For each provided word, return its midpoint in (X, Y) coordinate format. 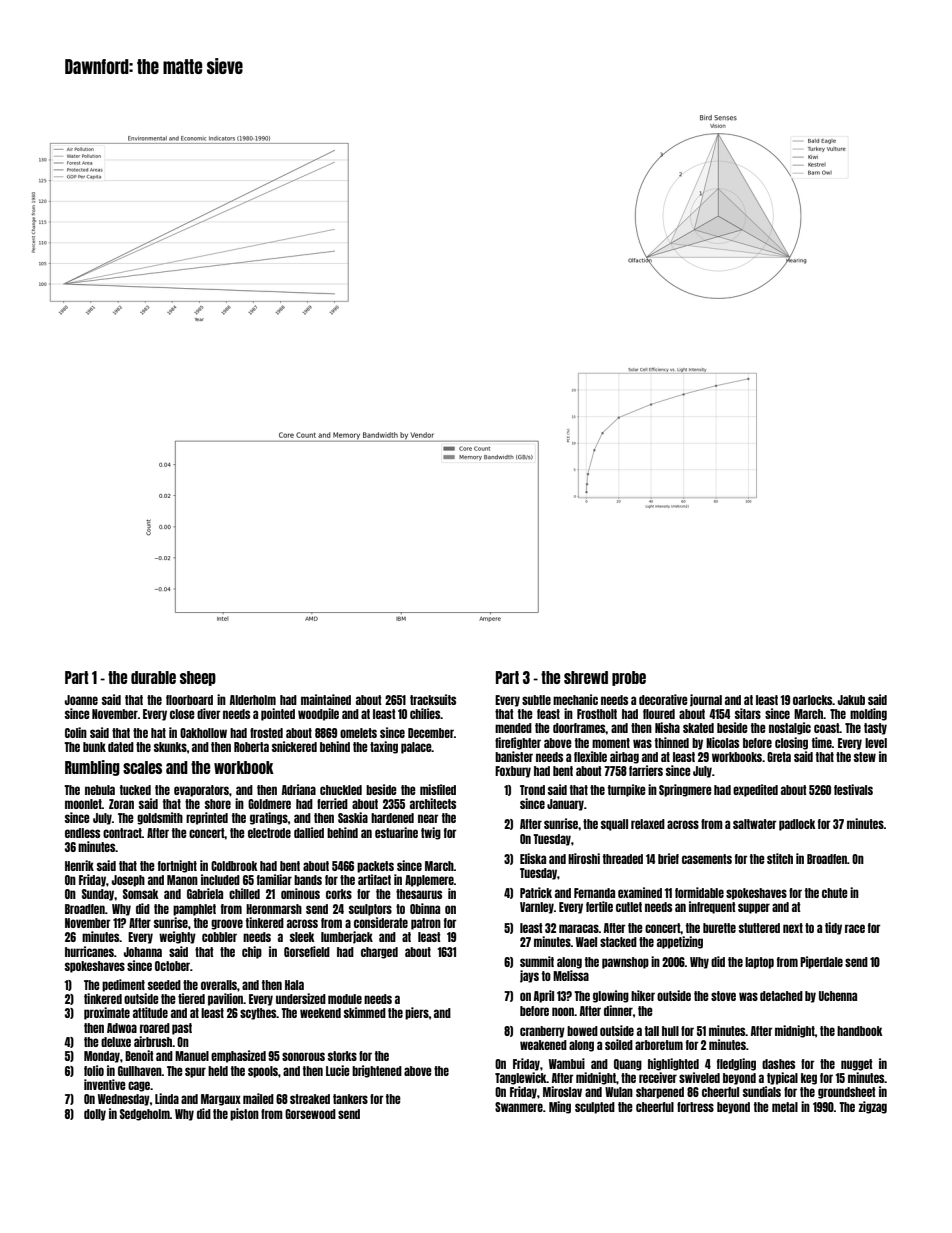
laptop (759, 963)
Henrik (79, 865)
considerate (381, 922)
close (182, 714)
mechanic (575, 699)
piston (244, 1114)
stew (865, 757)
